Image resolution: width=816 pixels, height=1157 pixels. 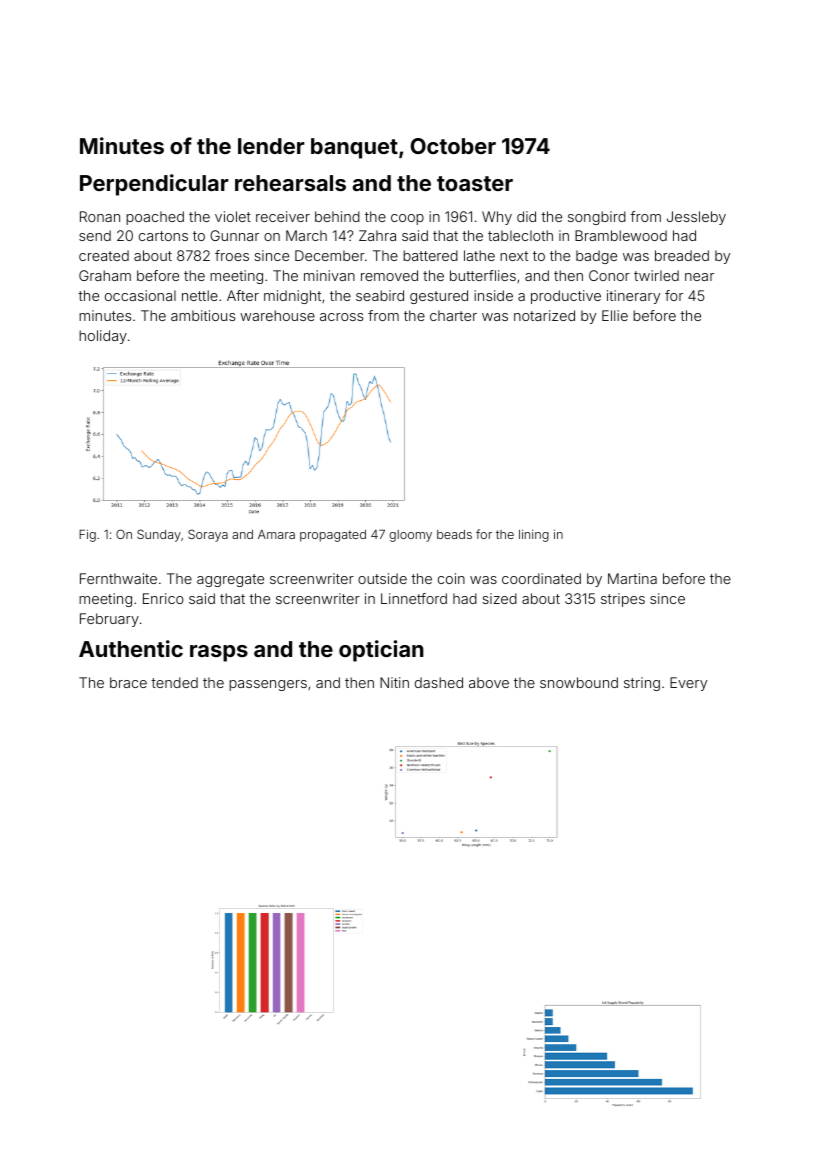 I want to click on Nitin, so click(x=394, y=682).
